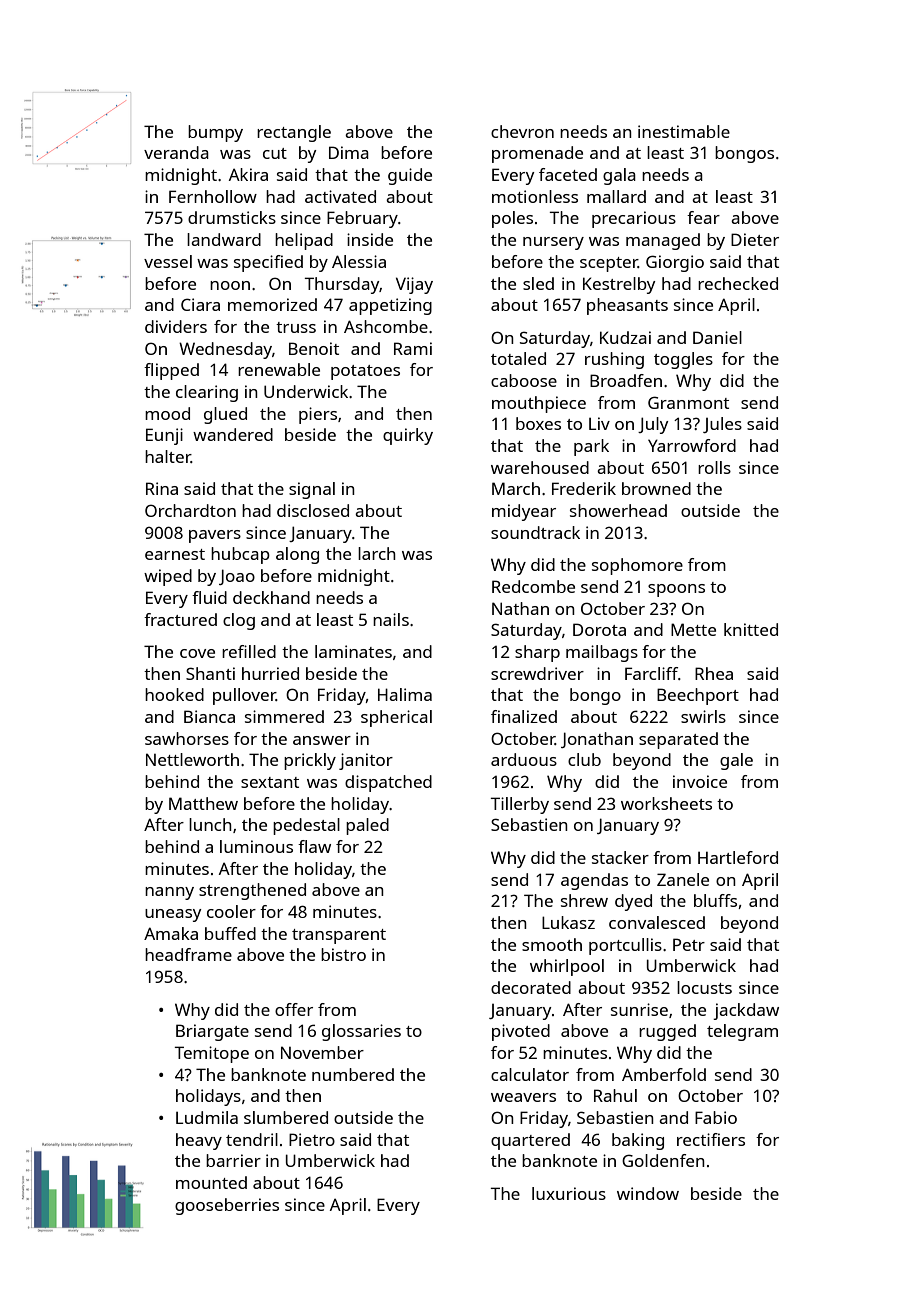 The width and height of the document is (924, 1311). What do you see at coordinates (626, 380) in the document?
I see `Broadfen` at bounding box center [626, 380].
